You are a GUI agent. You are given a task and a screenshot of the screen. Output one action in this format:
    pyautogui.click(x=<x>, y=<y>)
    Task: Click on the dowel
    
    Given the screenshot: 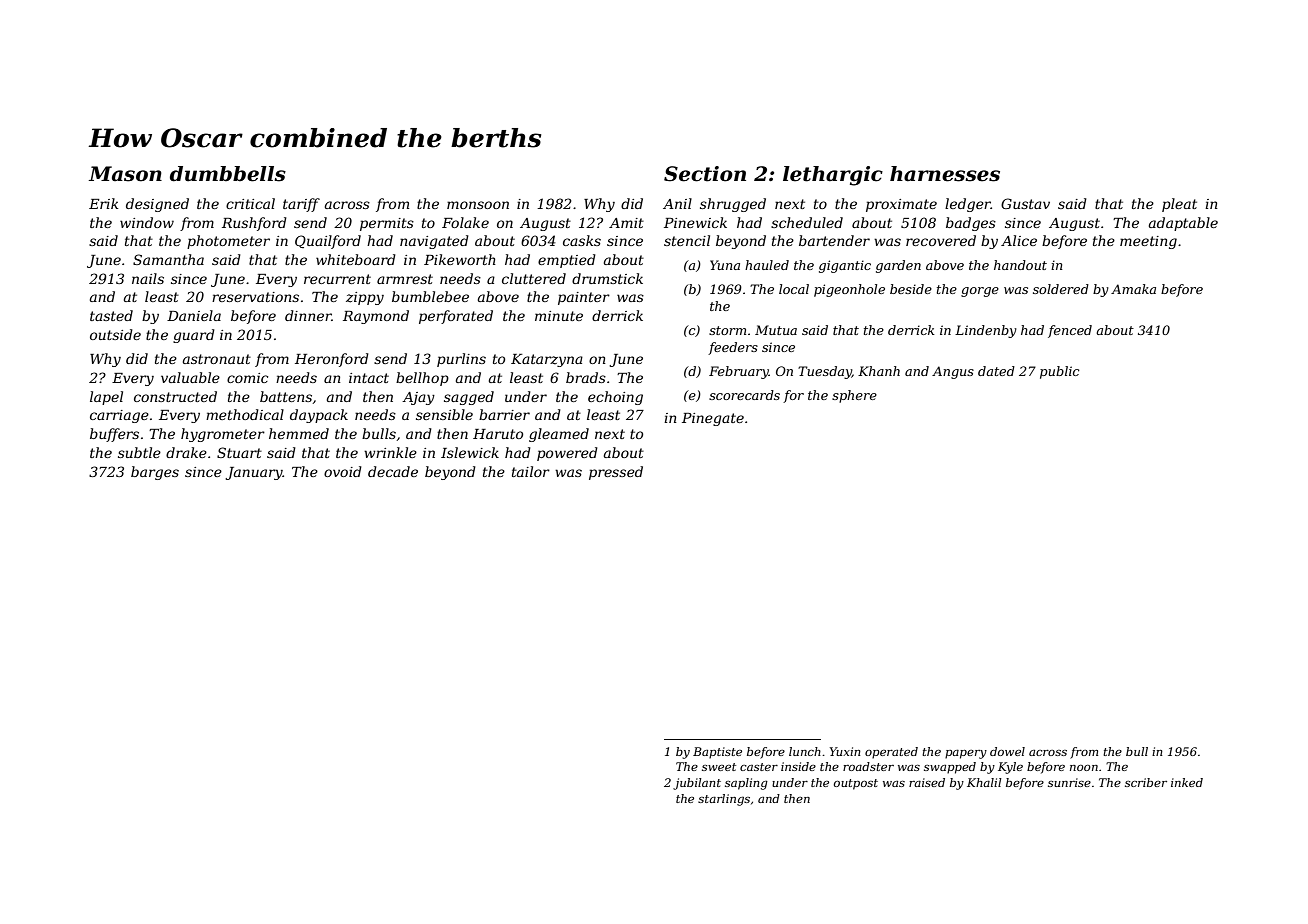 What is the action you would take?
    pyautogui.click(x=1007, y=751)
